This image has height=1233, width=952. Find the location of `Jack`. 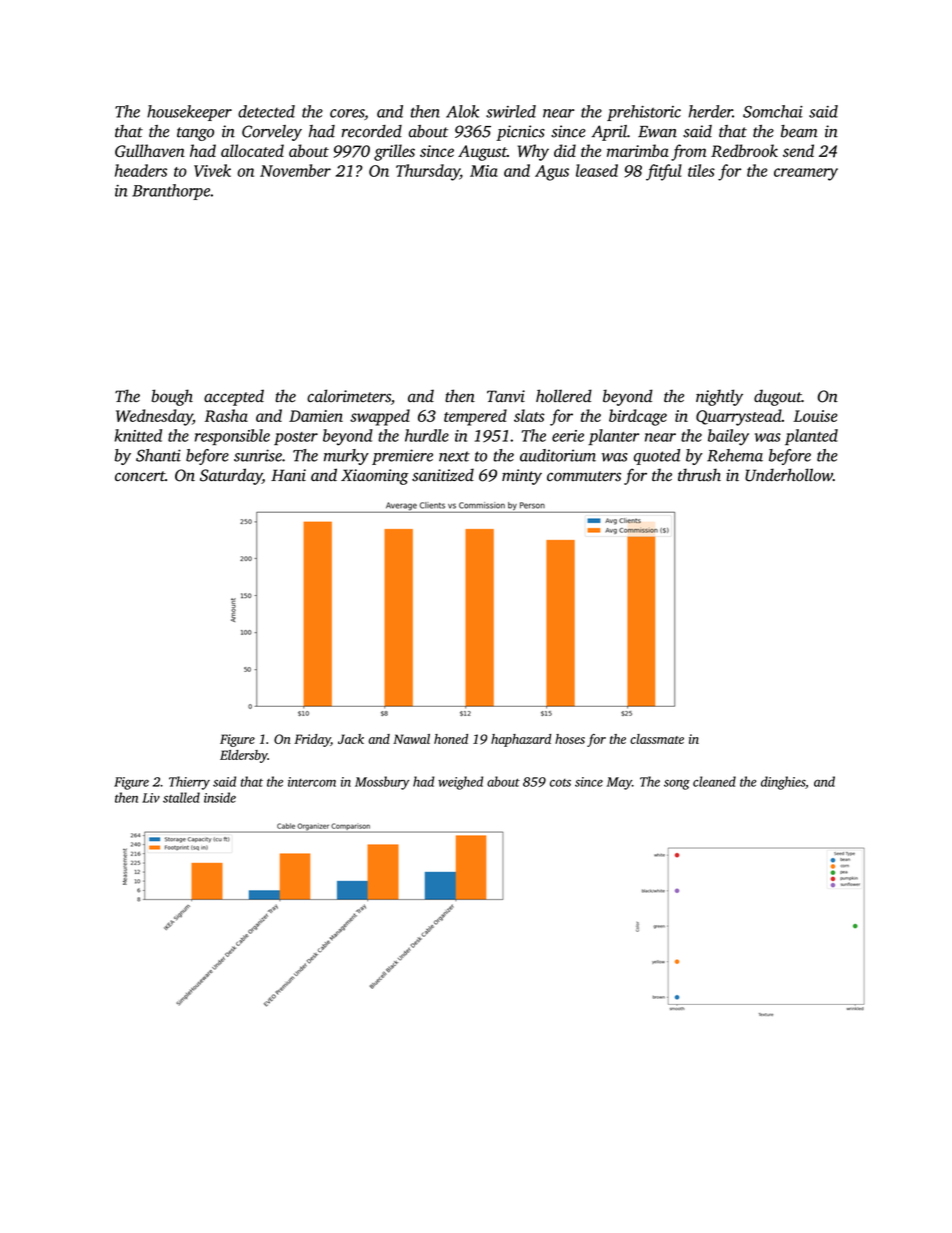

Jack is located at coordinates (351, 739).
